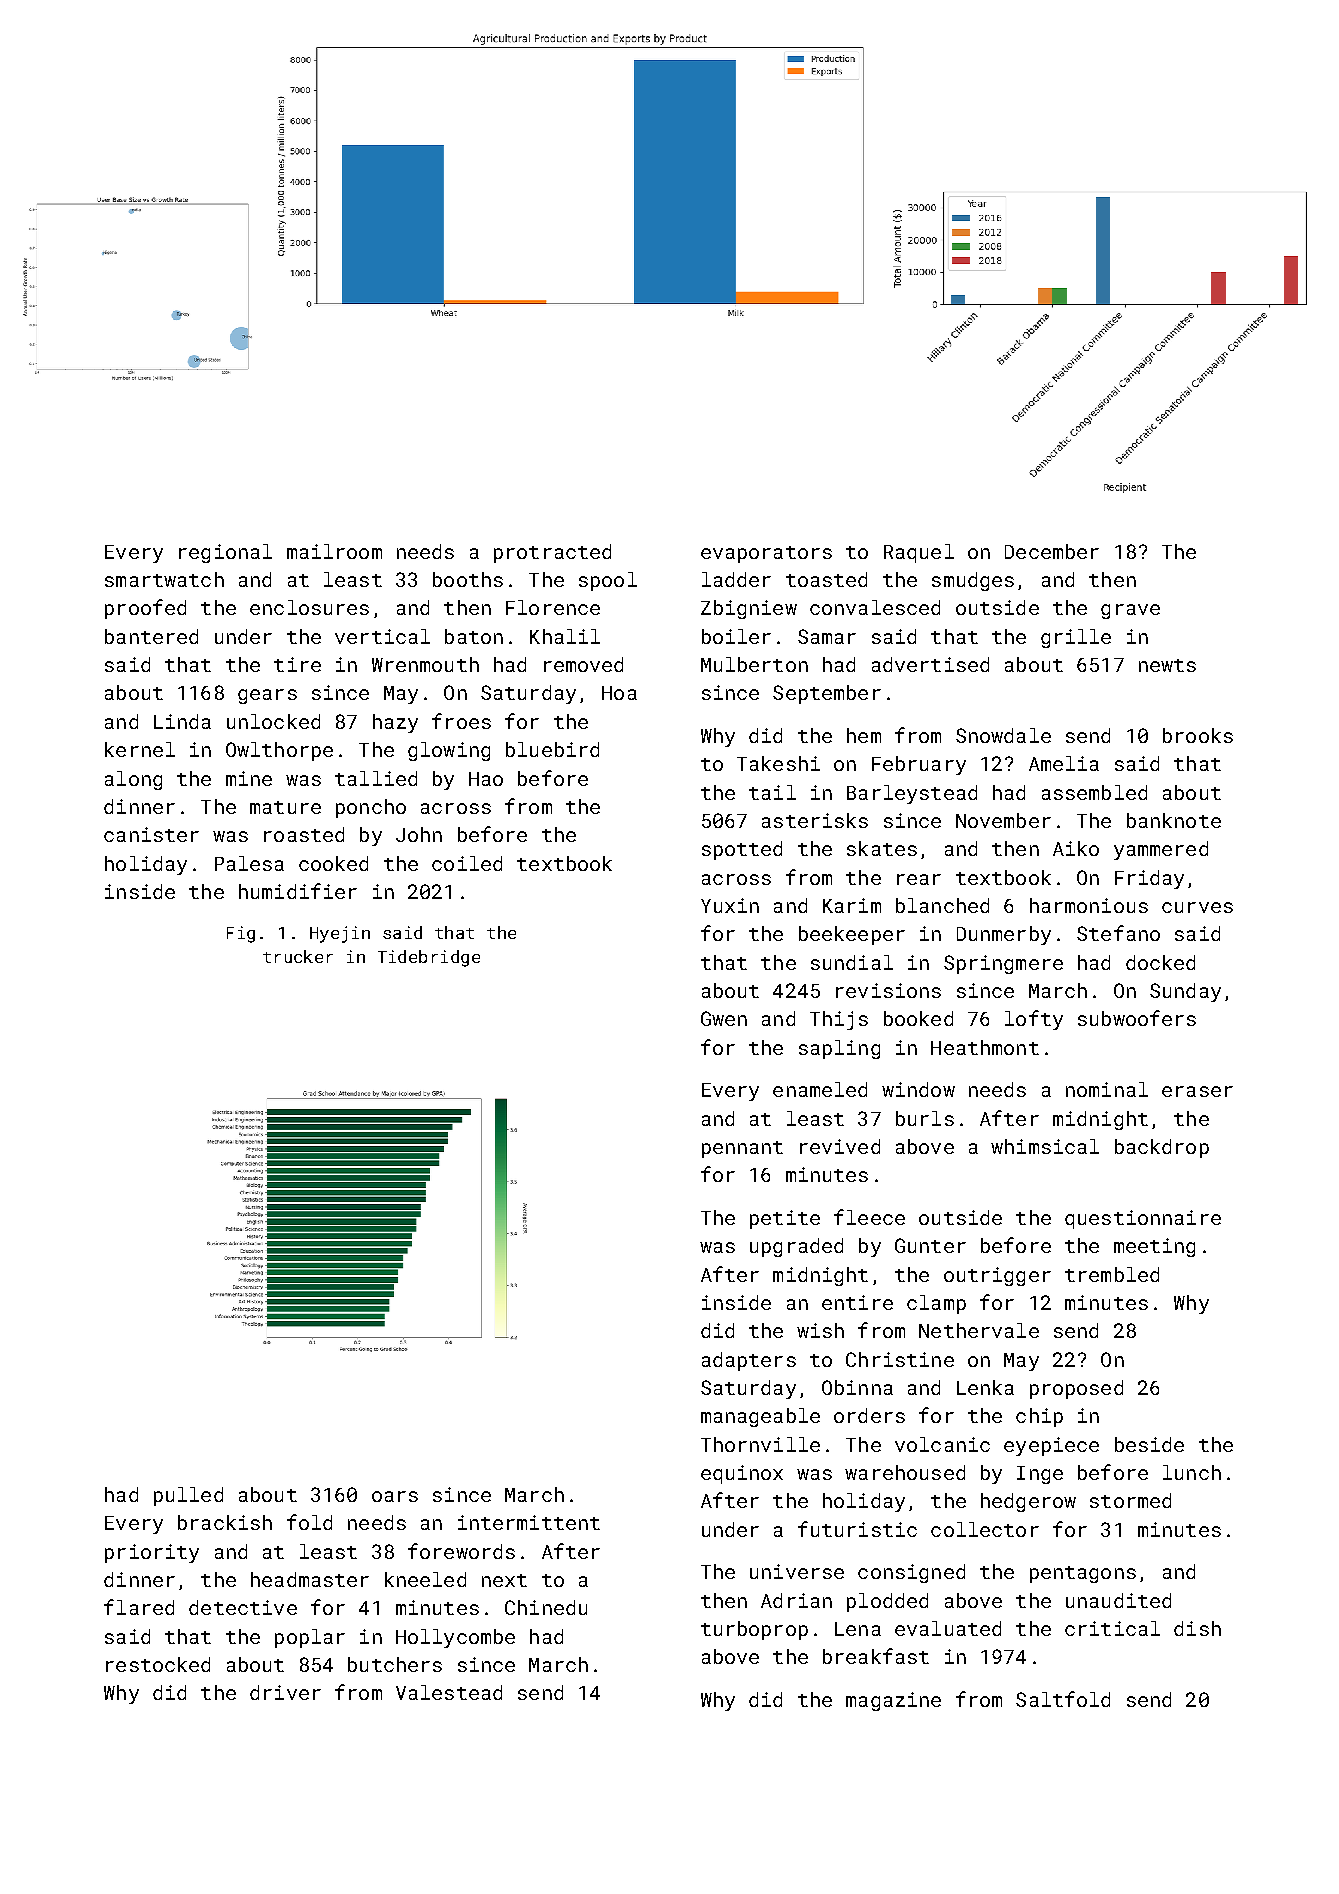  What do you see at coordinates (285, 1692) in the screenshot?
I see `driver` at bounding box center [285, 1692].
